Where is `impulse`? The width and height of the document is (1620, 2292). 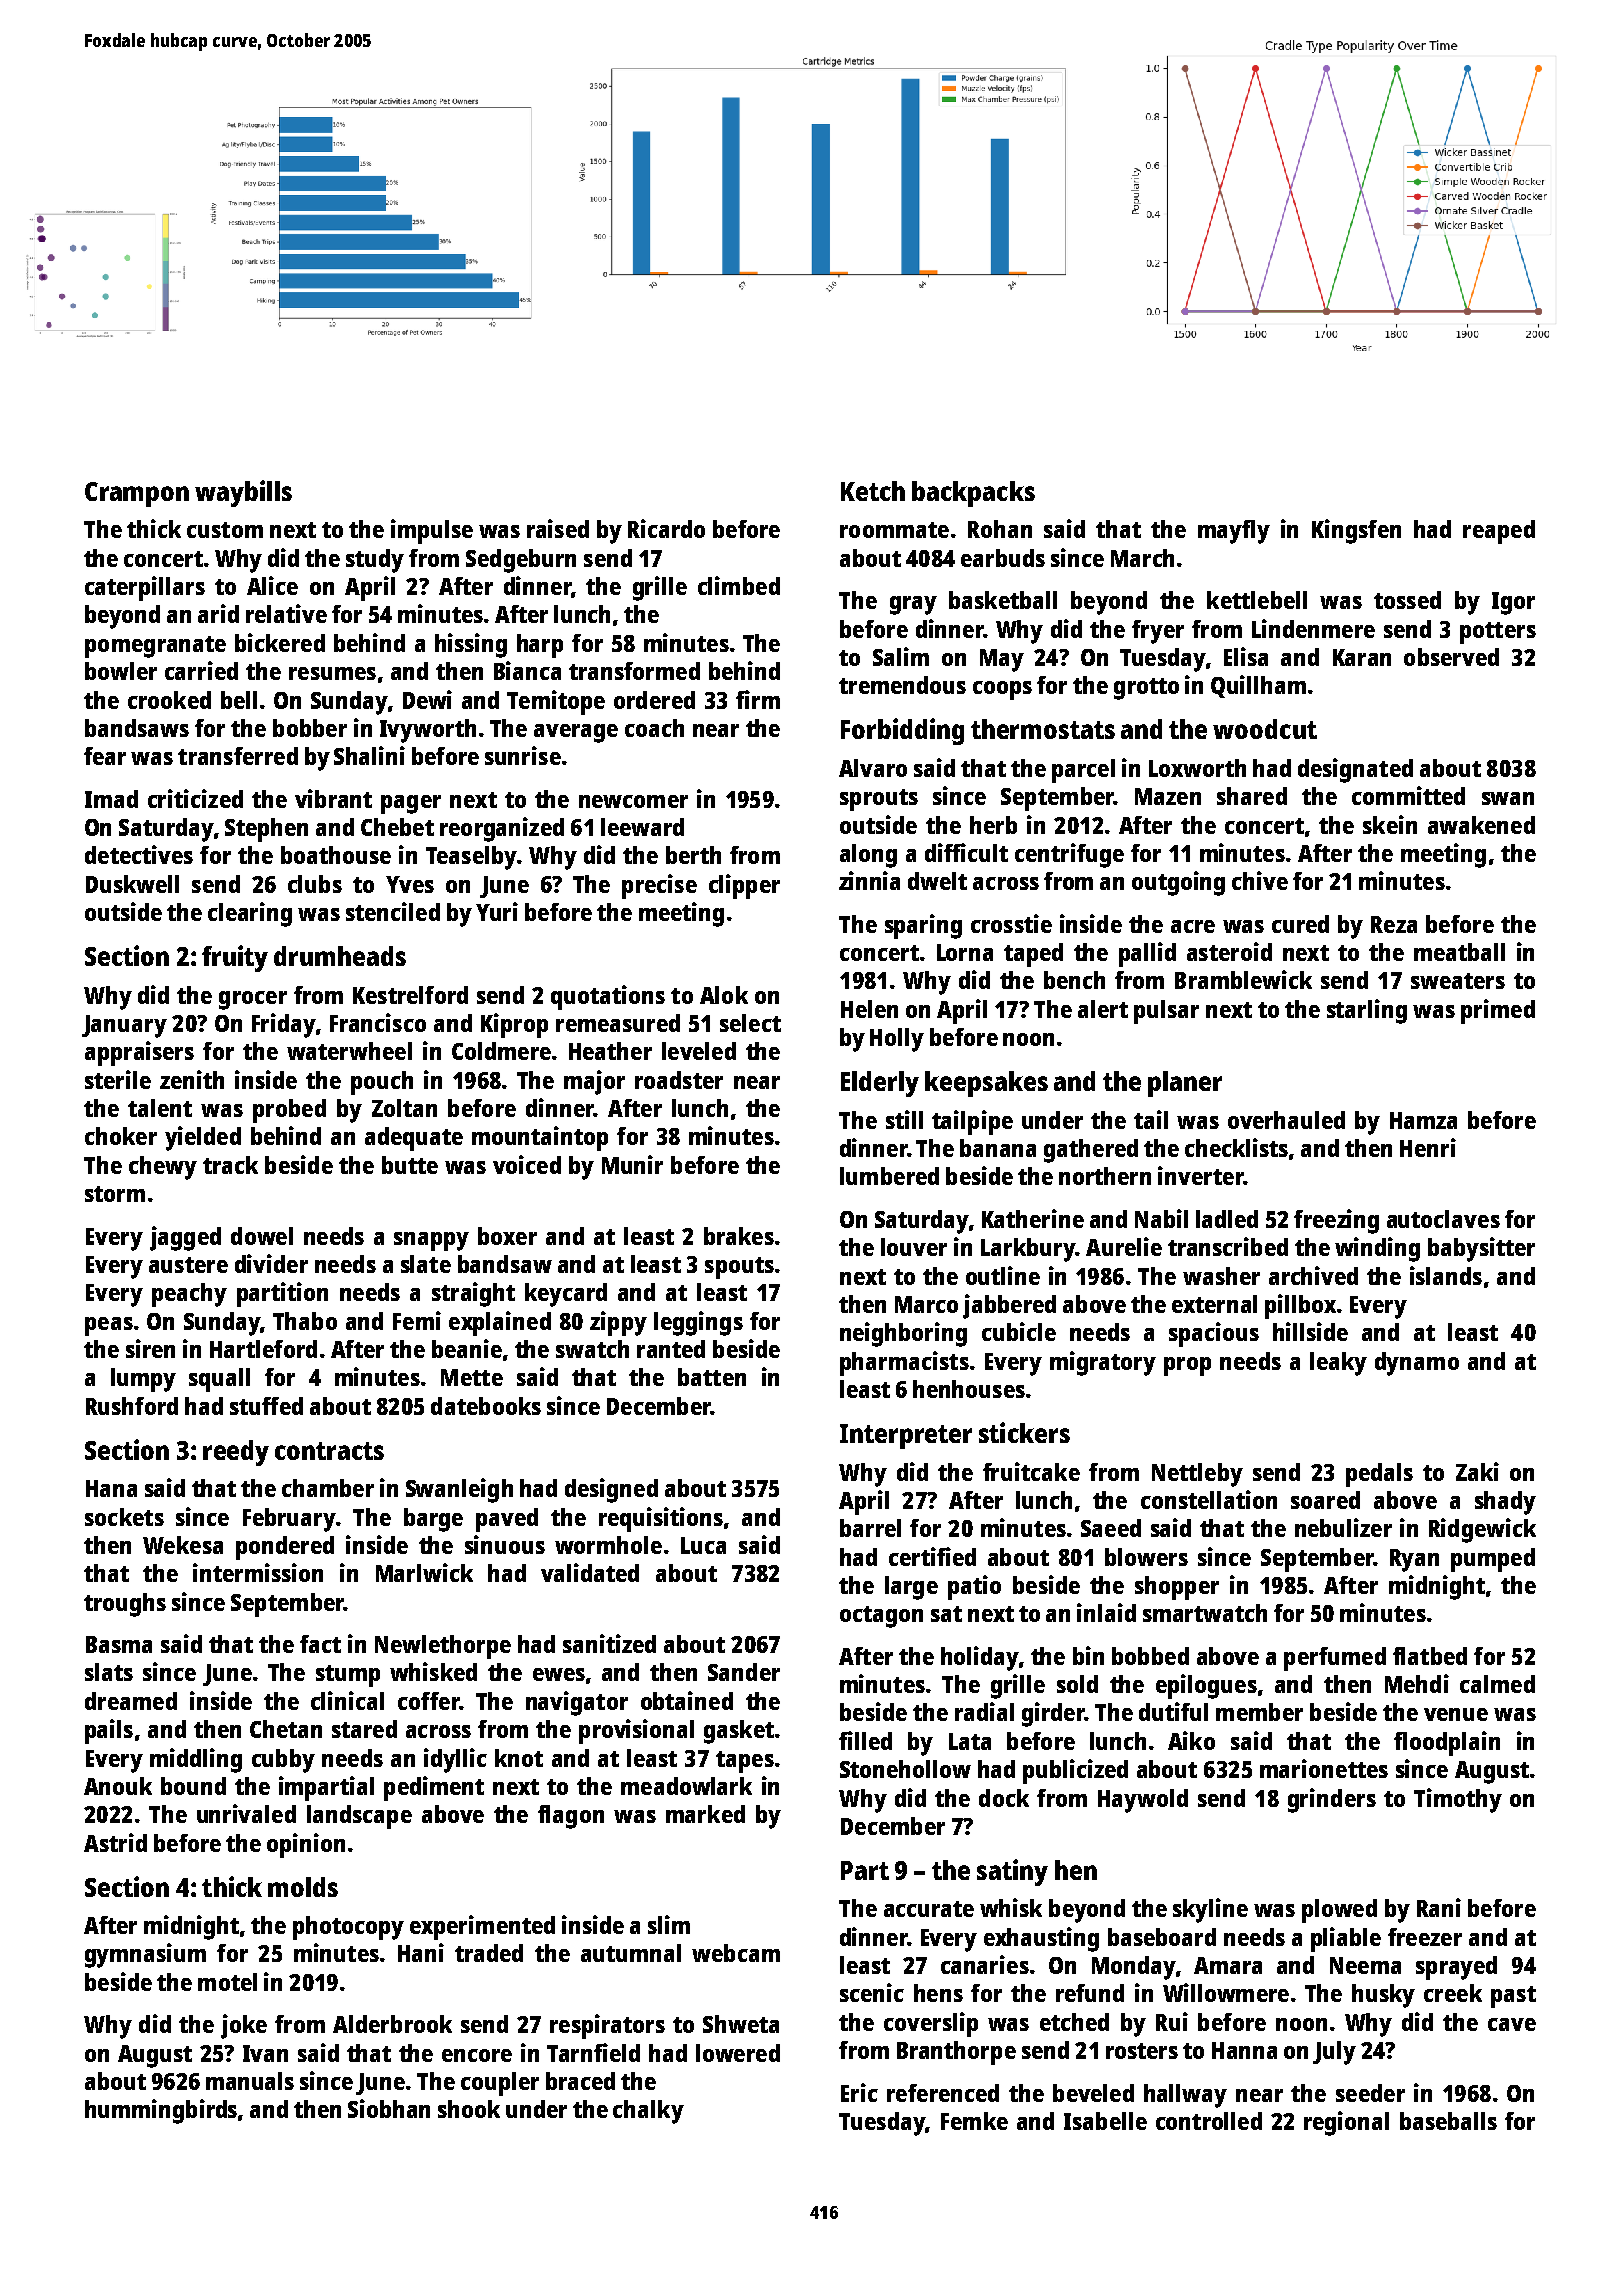 impulse is located at coordinates (432, 531).
